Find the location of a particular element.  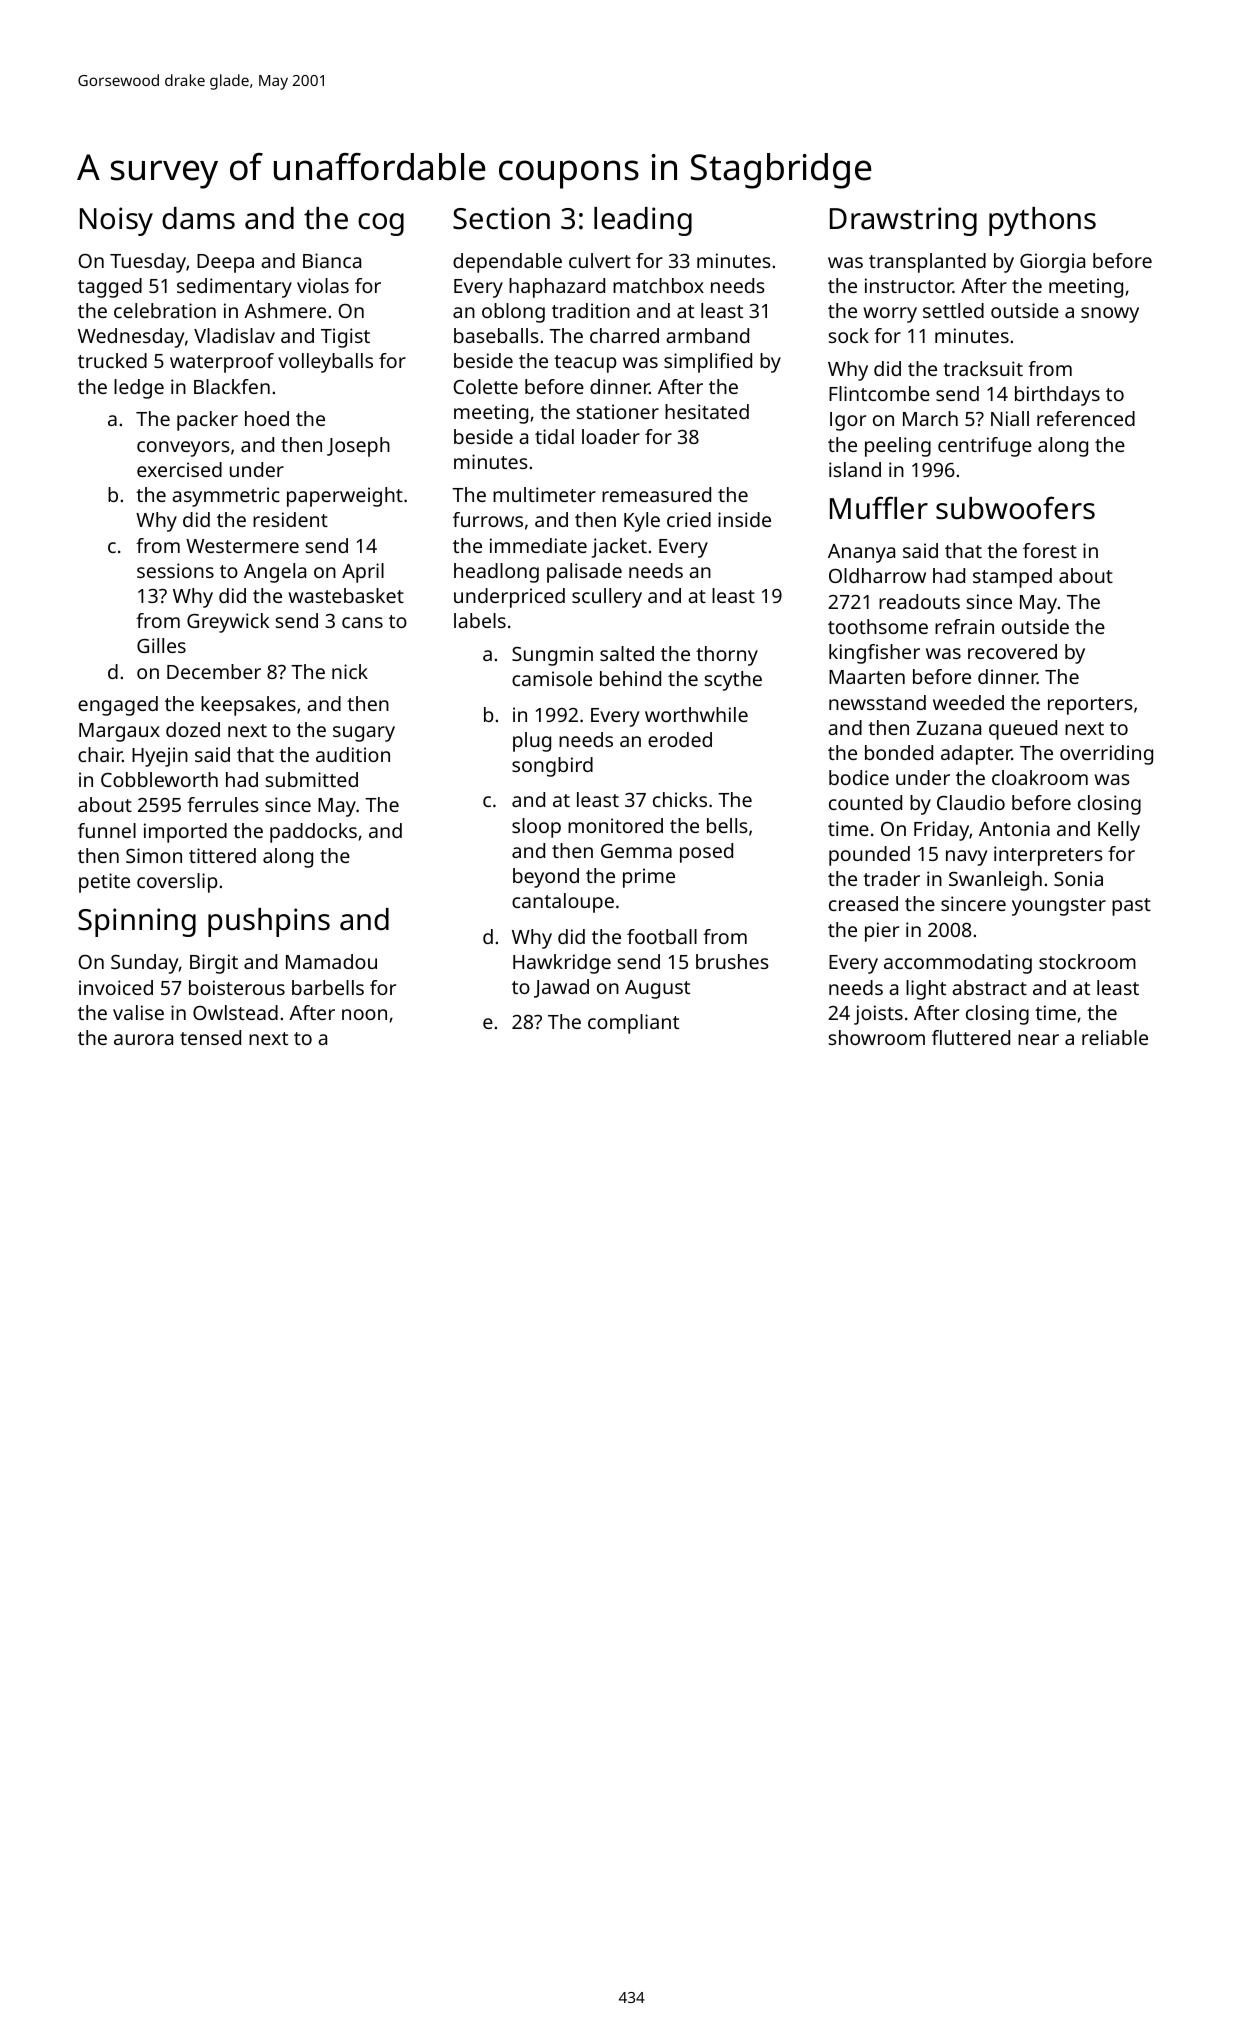

Drawstring is located at coordinates (903, 221).
